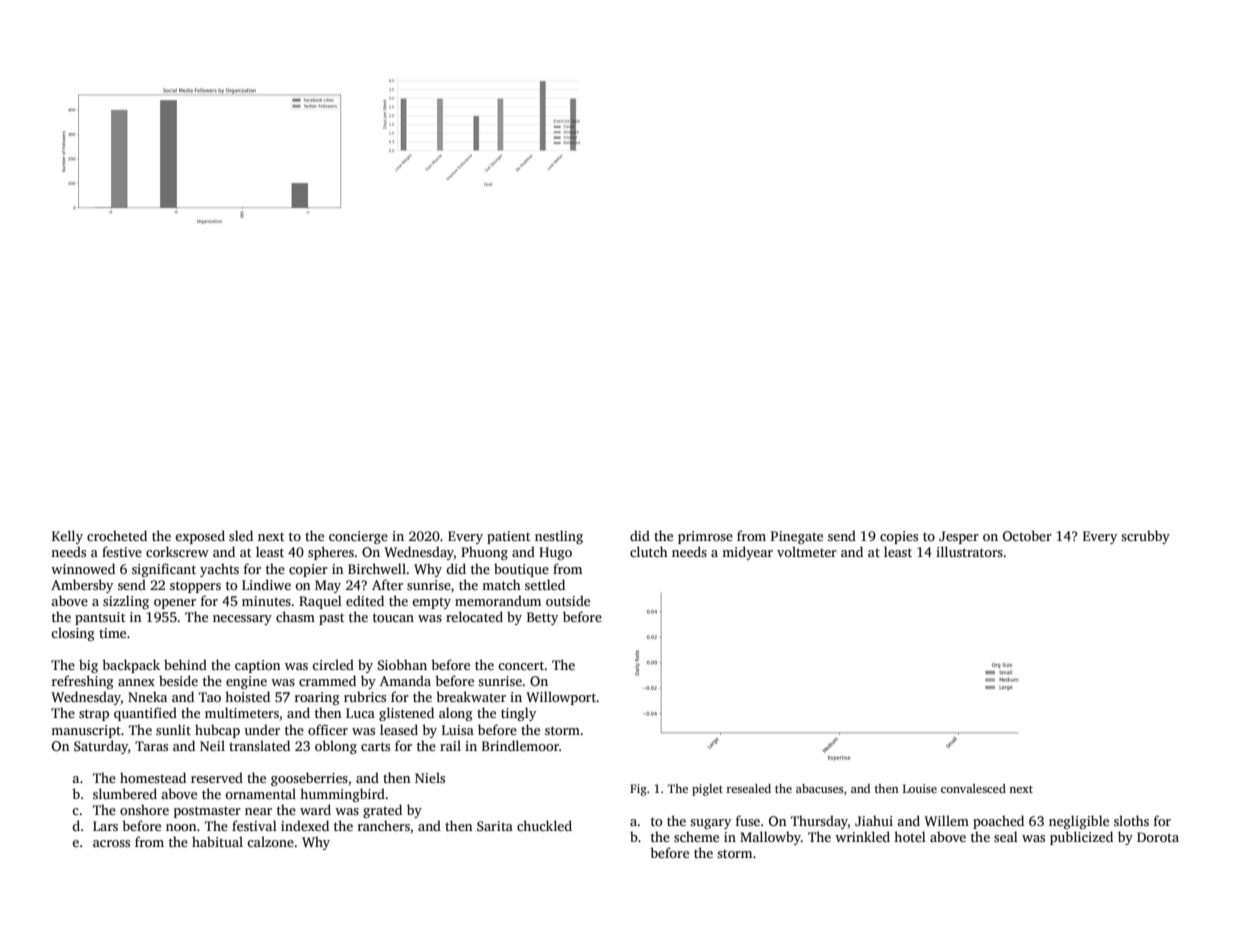 This screenshot has width=1233, height=952. Describe the element at coordinates (521, 570) in the screenshot. I see `boutique` at that location.
